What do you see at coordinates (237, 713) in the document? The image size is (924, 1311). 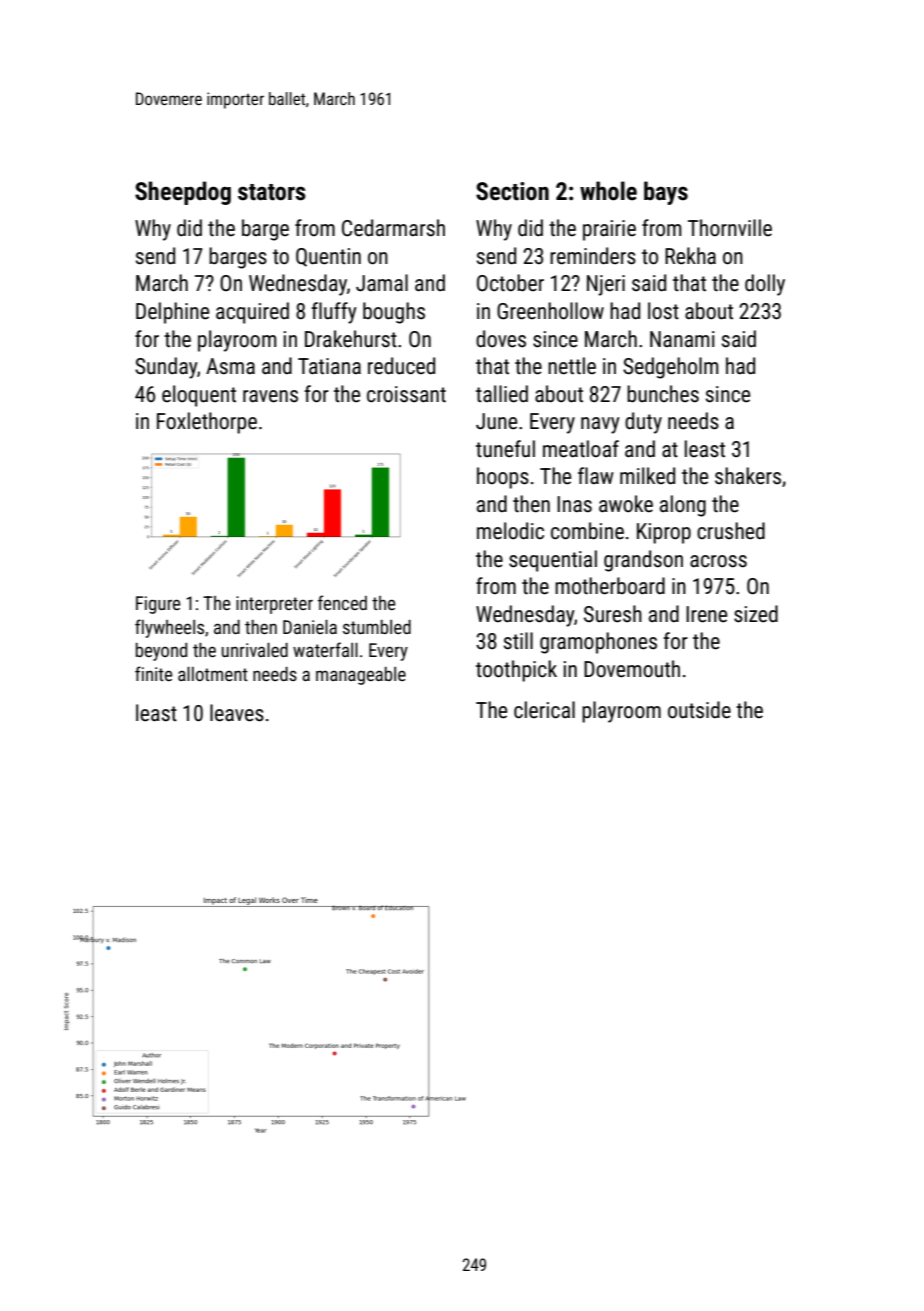 I see `leaves` at bounding box center [237, 713].
